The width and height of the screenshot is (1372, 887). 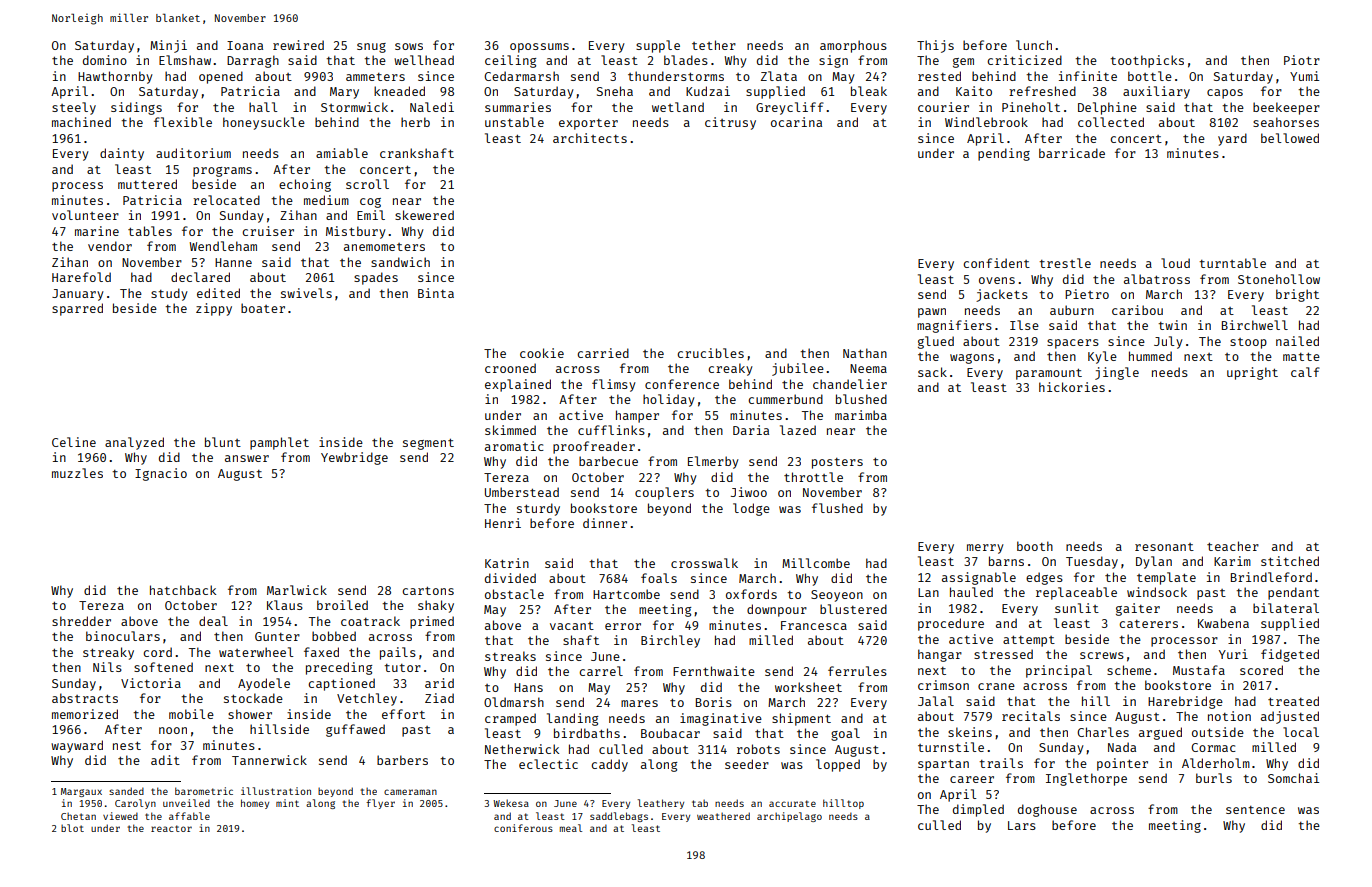 I want to click on marimba, so click(x=861, y=415).
